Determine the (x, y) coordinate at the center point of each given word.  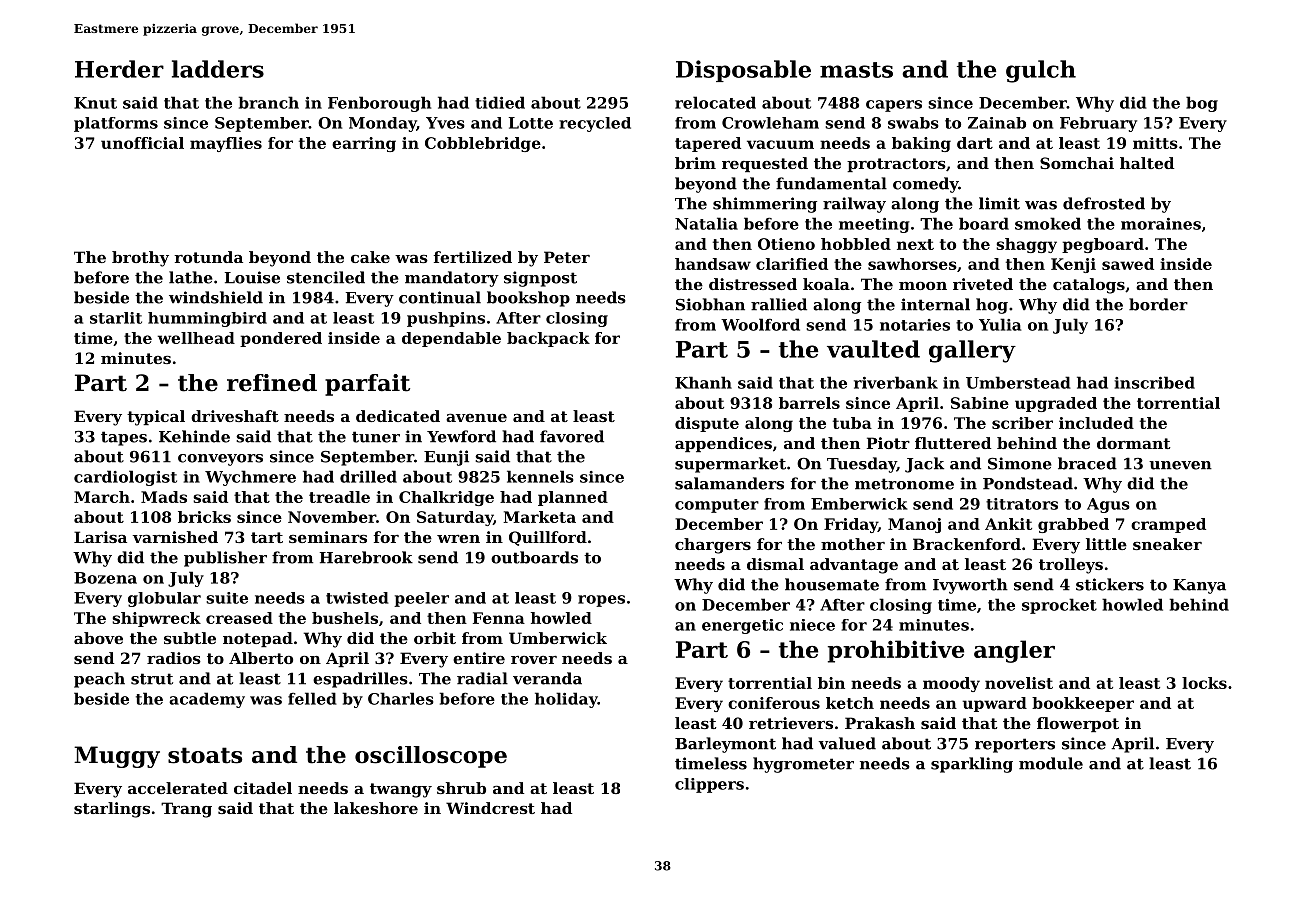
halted (1147, 163)
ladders (218, 69)
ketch (850, 703)
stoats (205, 755)
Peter (567, 257)
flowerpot (1078, 724)
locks (1204, 683)
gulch (1041, 71)
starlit (116, 318)
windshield (216, 297)
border (1158, 304)
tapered (708, 144)
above (98, 638)
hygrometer (803, 765)
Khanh (703, 382)
